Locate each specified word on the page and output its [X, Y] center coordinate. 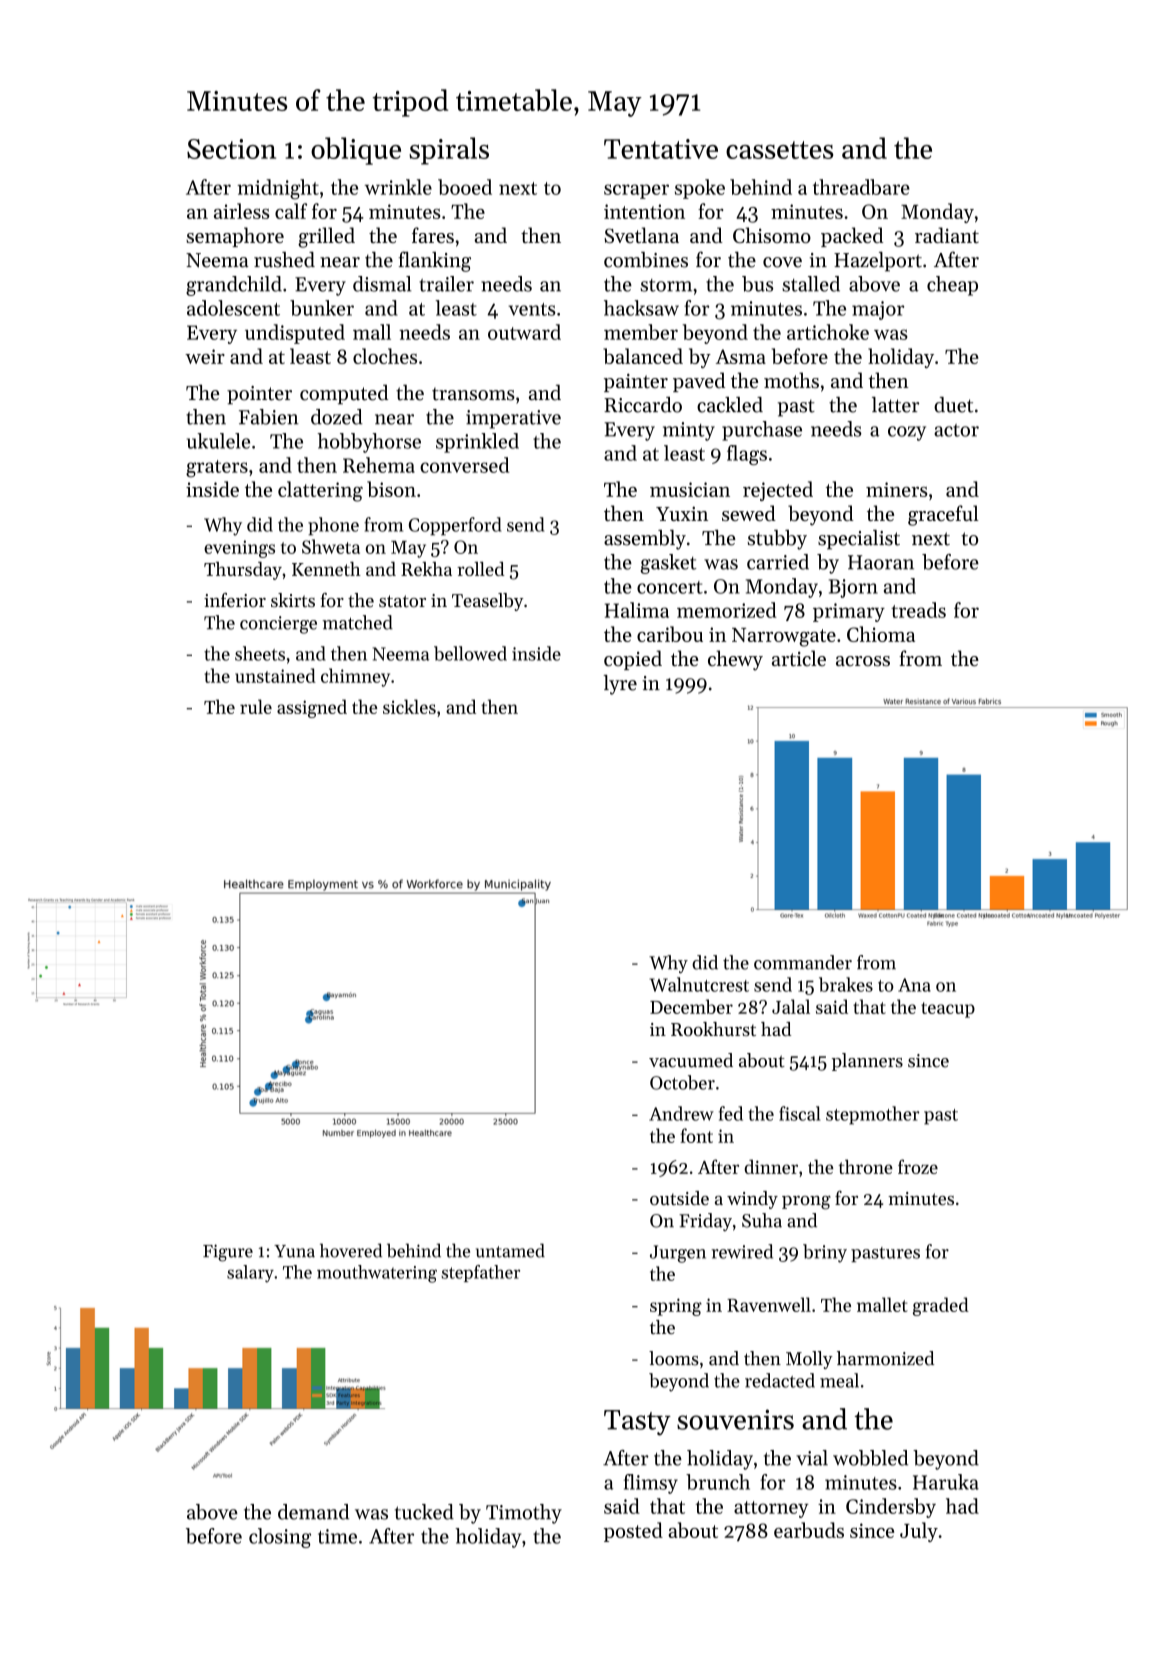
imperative [513, 419]
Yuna [294, 1251]
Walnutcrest [699, 984]
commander [803, 962]
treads [918, 610]
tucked [424, 1512]
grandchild [234, 286]
